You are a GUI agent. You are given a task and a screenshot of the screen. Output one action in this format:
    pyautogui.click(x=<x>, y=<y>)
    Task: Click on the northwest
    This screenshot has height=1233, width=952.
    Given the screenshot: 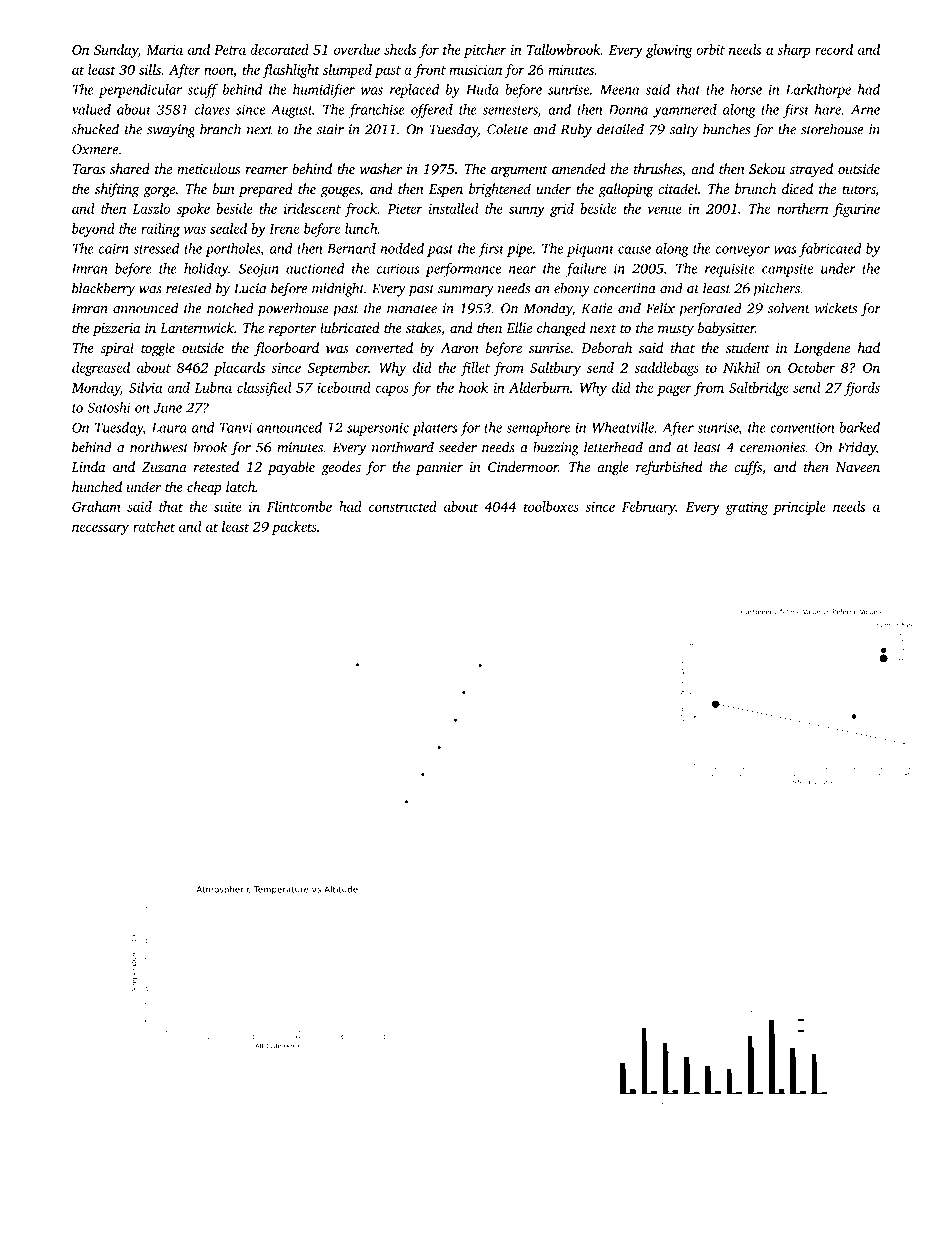 What is the action you would take?
    pyautogui.click(x=159, y=447)
